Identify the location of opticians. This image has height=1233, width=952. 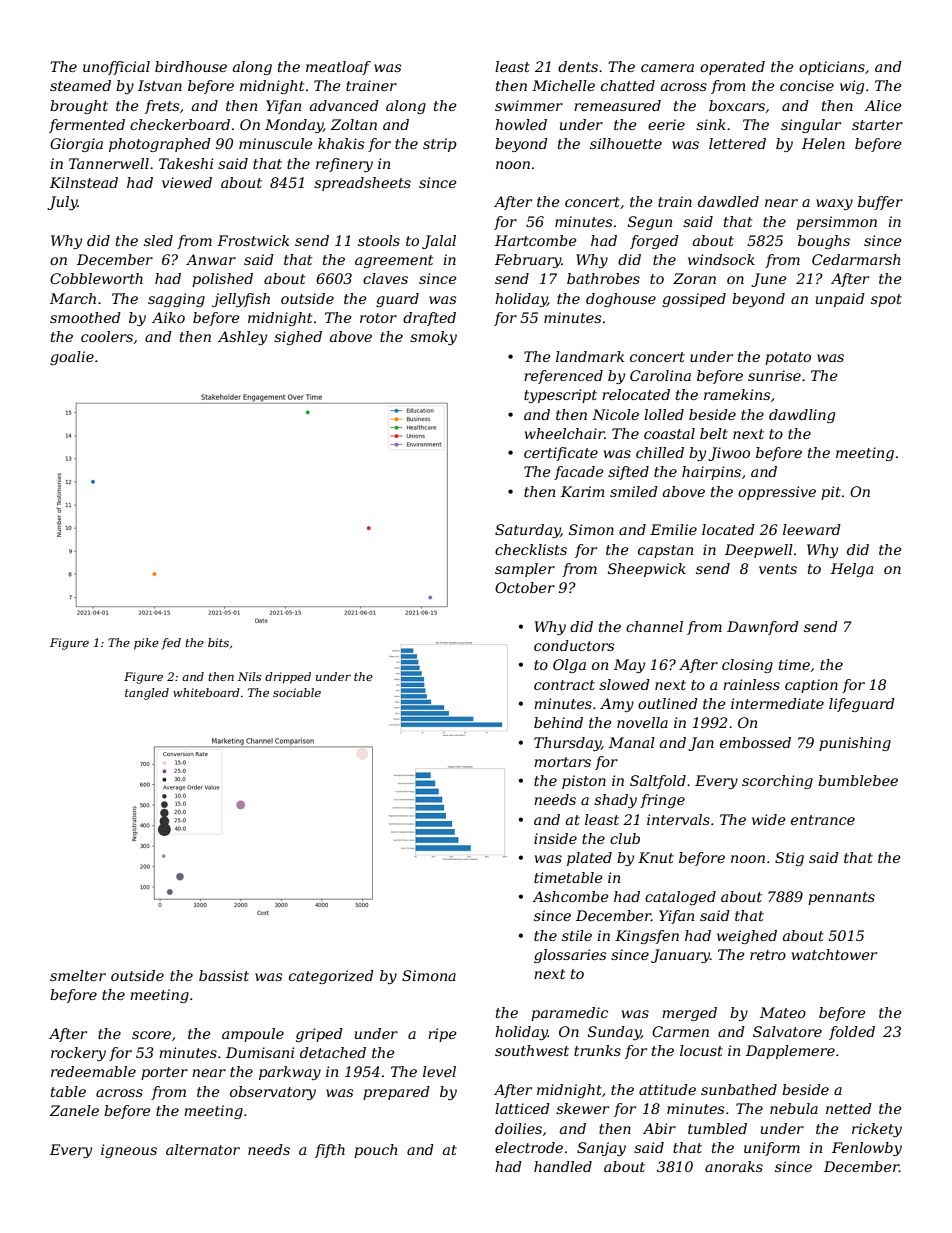
(832, 68).
